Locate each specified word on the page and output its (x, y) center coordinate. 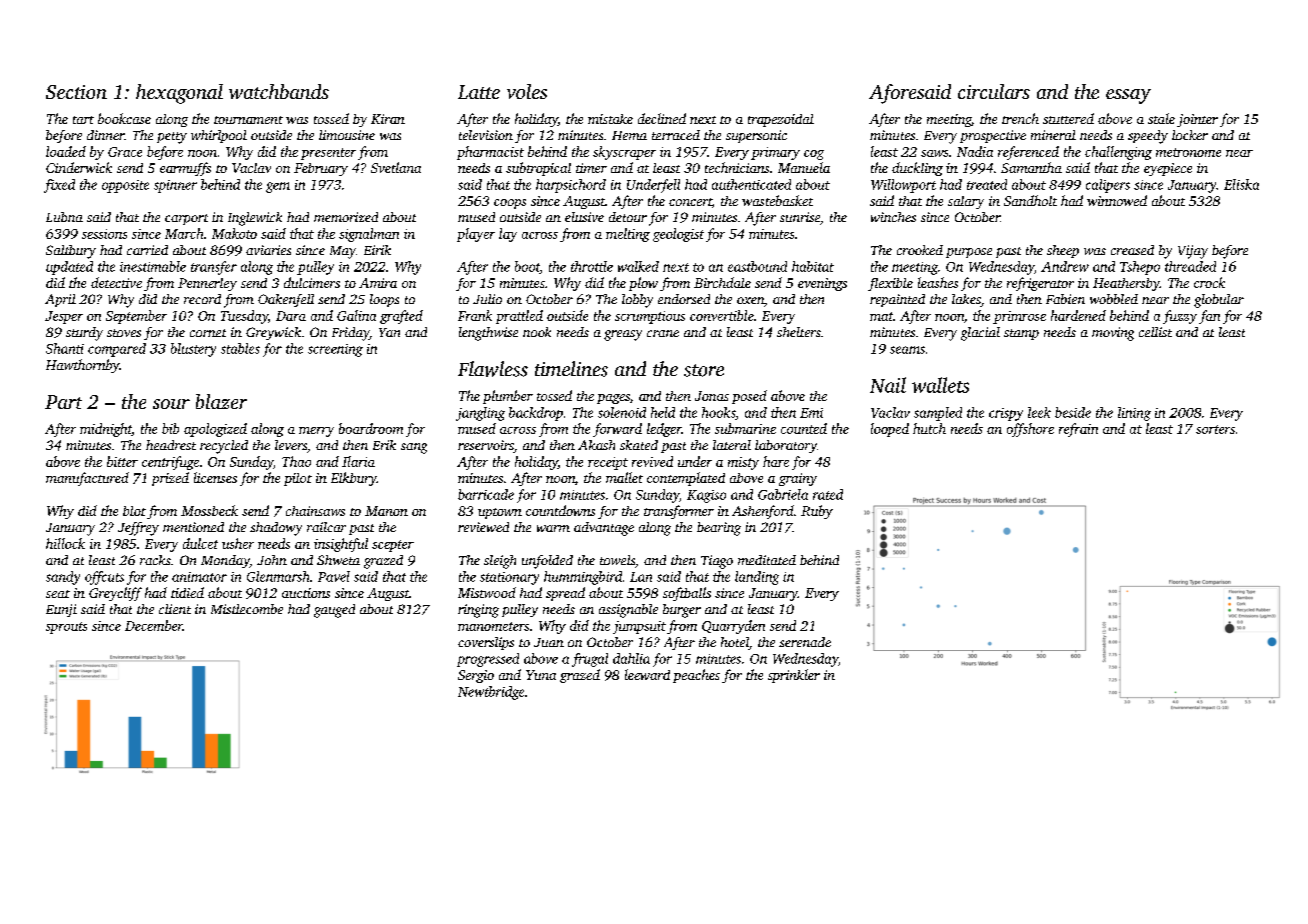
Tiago (717, 562)
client (175, 609)
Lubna (64, 217)
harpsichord (571, 186)
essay (1128, 96)
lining (1134, 414)
